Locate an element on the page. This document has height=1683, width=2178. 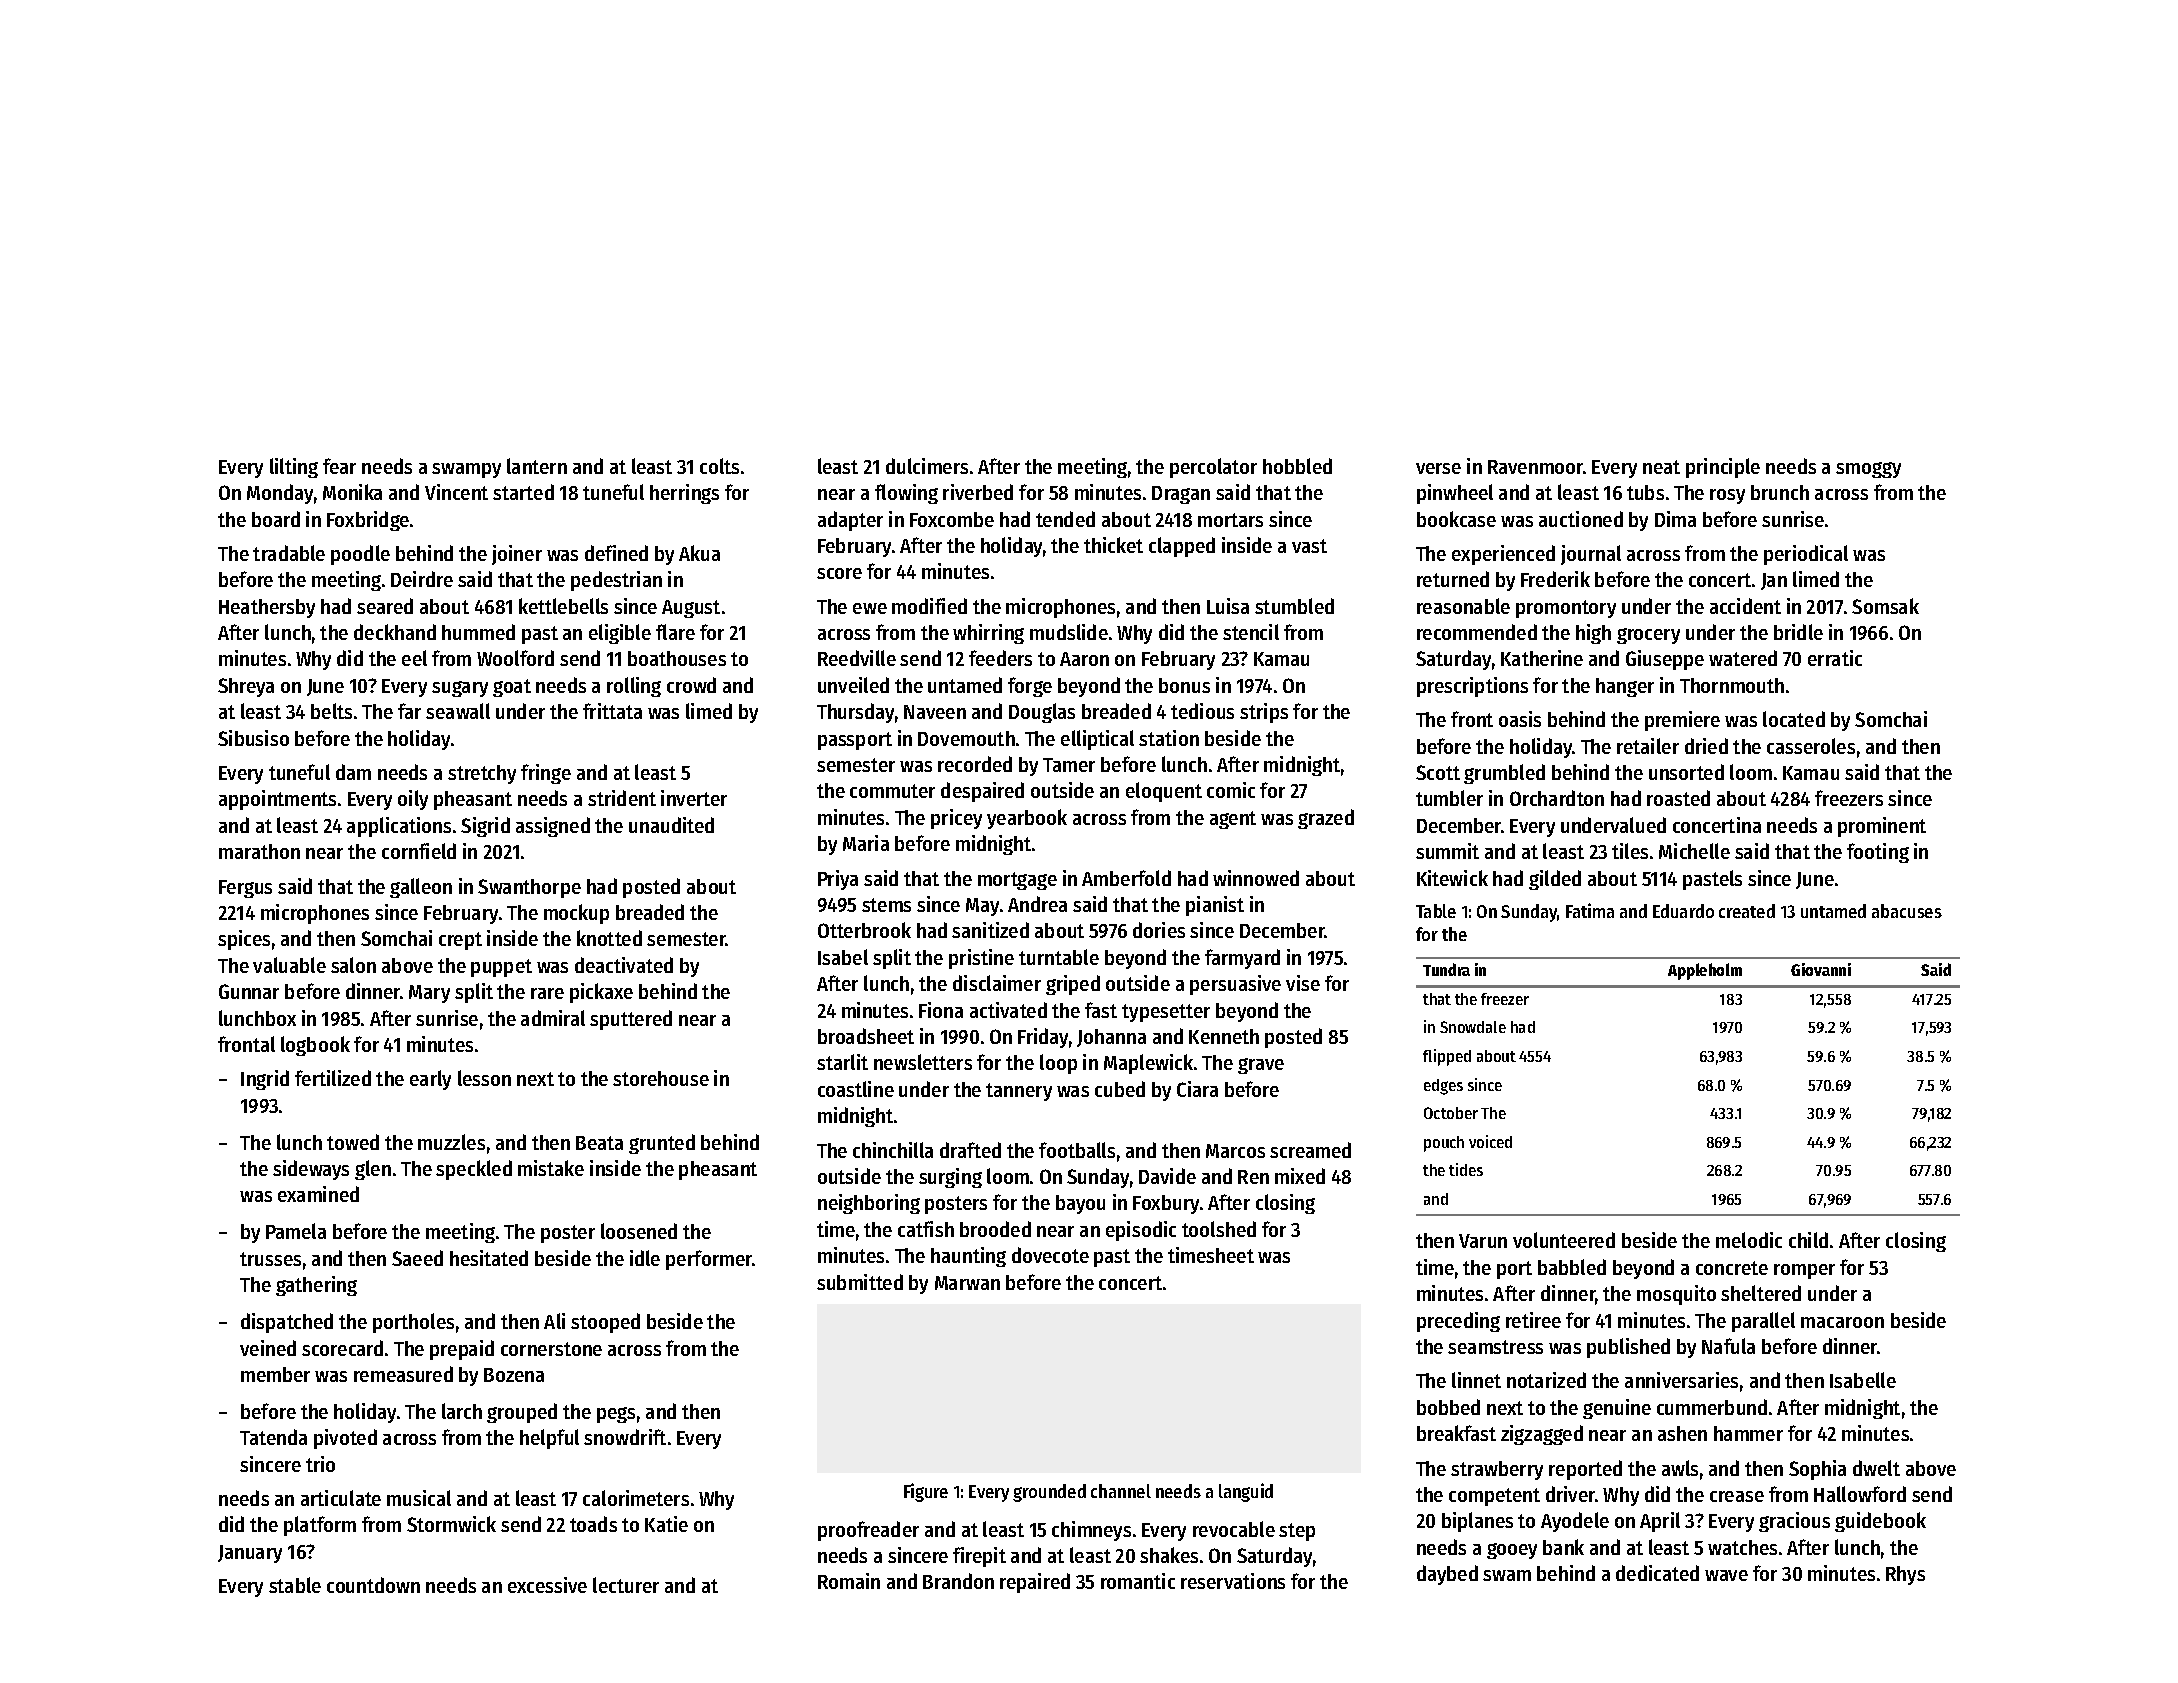
wave is located at coordinates (1726, 1575).
